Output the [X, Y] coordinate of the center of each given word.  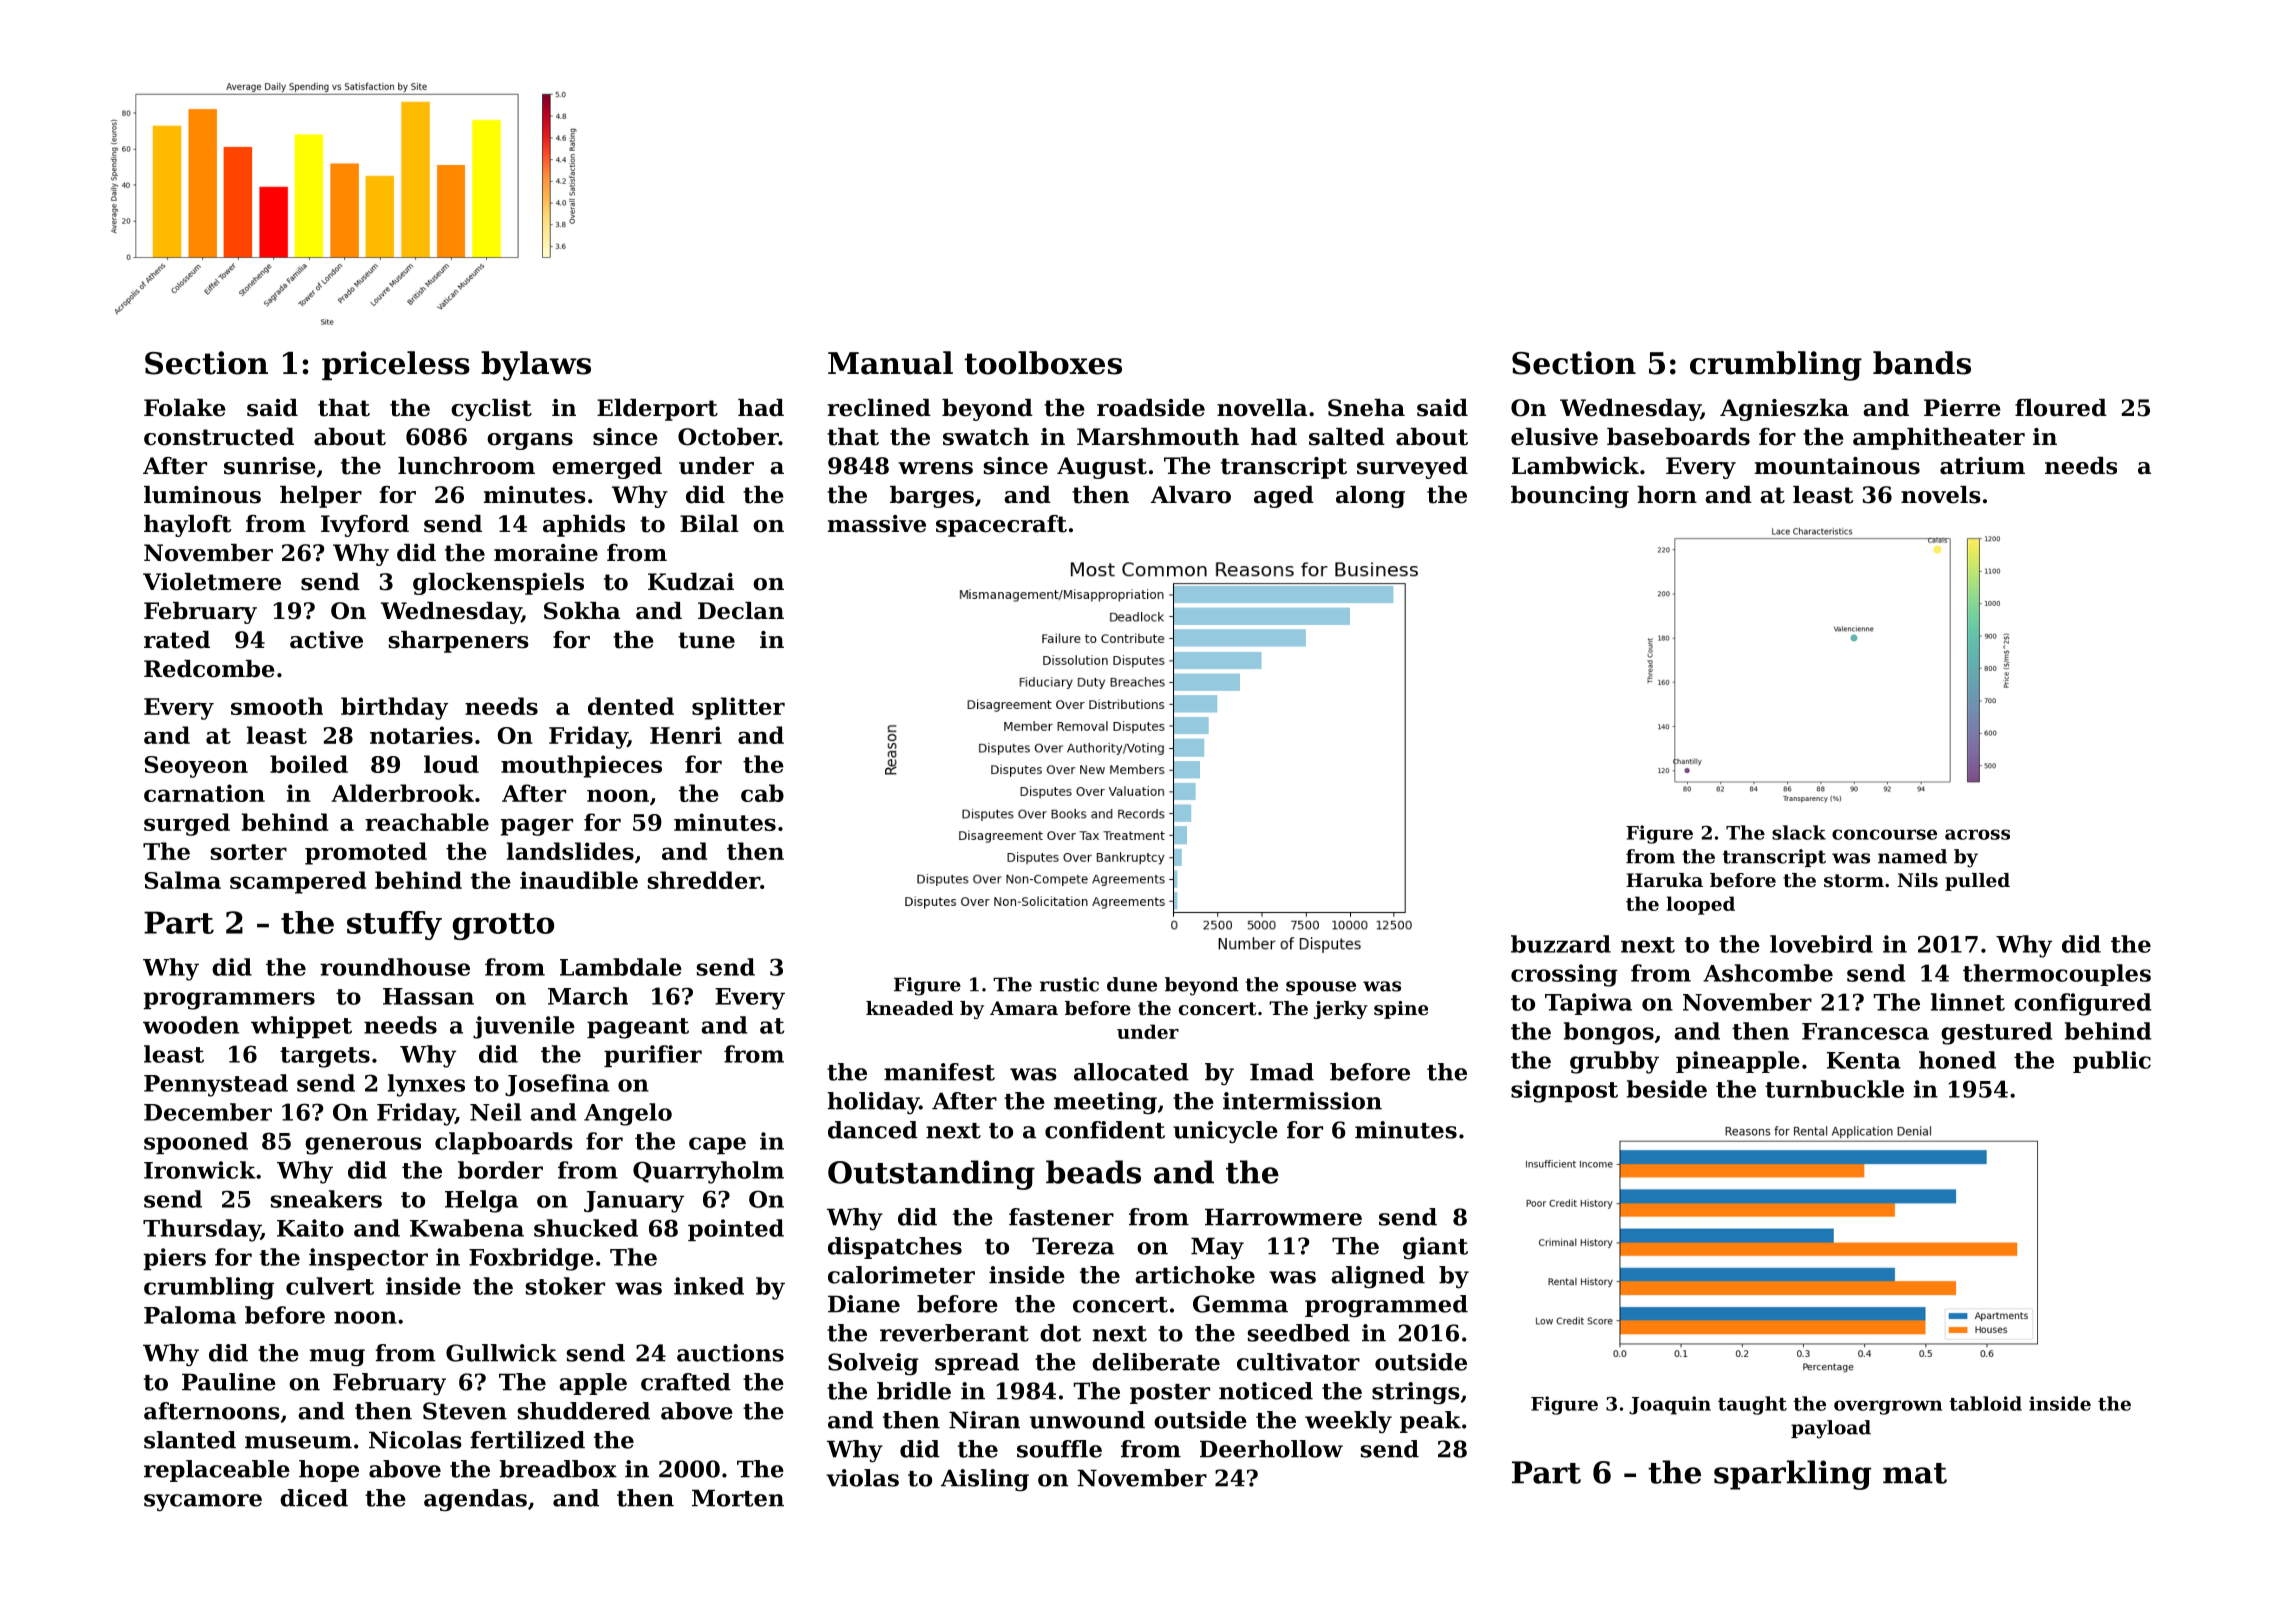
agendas [475, 1500]
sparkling [1792, 1475]
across [1977, 834]
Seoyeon [196, 767]
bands [1922, 363]
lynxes [426, 1085]
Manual [890, 363]
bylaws [536, 366]
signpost [1564, 1091]
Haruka [1664, 880]
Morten [738, 1498]
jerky [1341, 1010]
